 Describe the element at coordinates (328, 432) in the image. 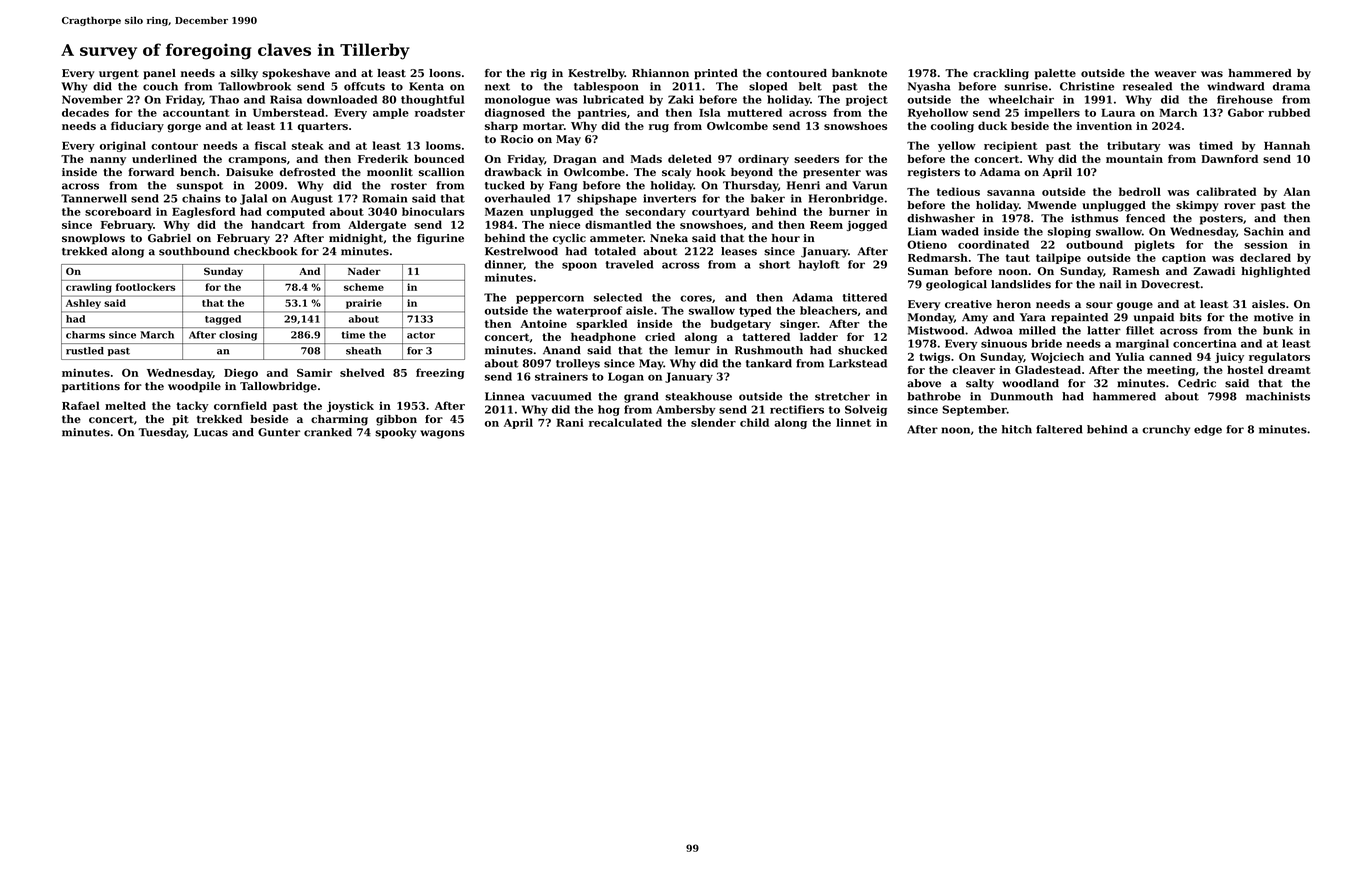

I see `cranked` at that location.
